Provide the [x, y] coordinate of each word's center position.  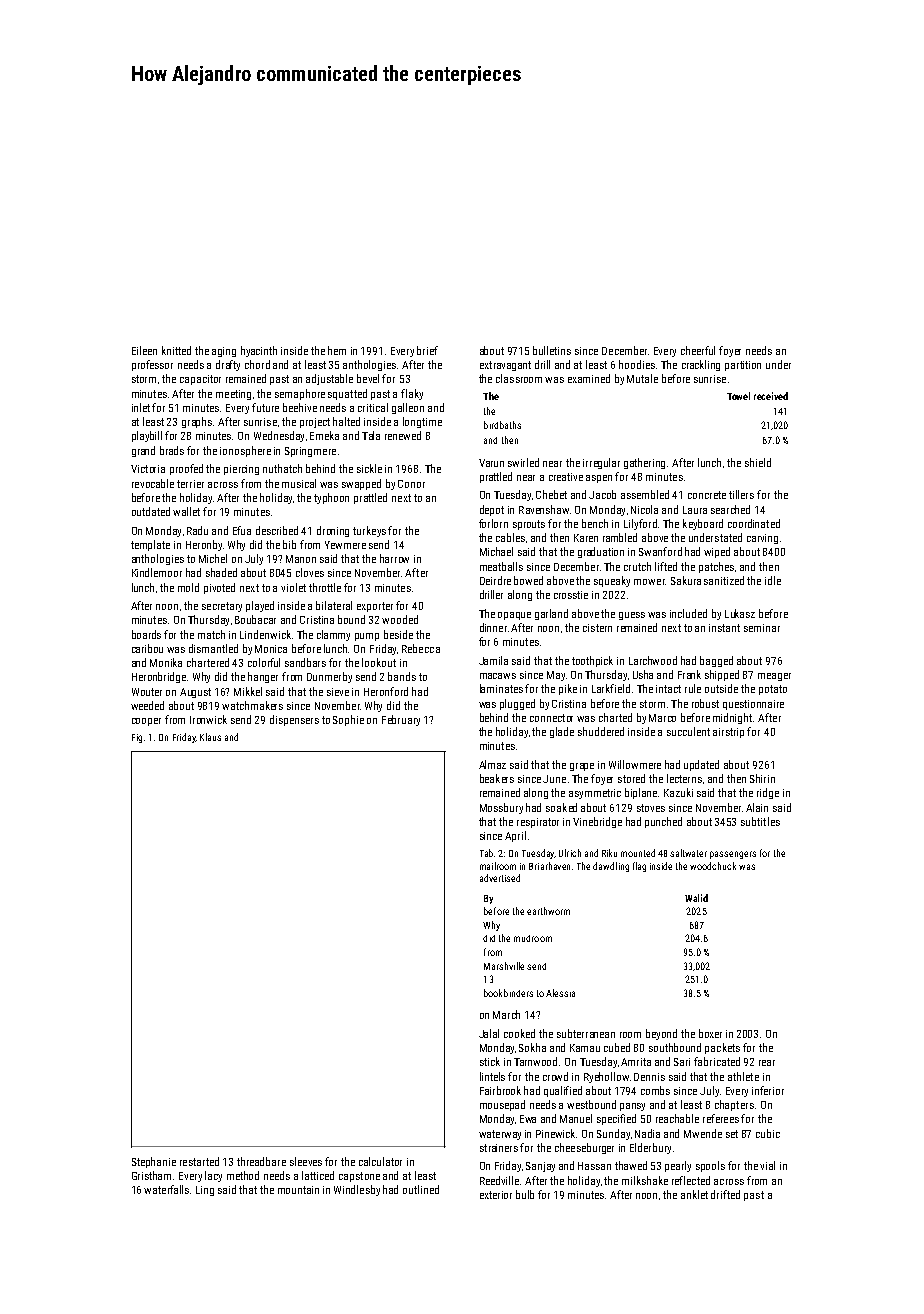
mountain [298, 1190]
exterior [496, 1195]
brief [427, 350]
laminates [501, 688]
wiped [717, 552]
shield [758, 462]
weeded [147, 705]
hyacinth [259, 351]
